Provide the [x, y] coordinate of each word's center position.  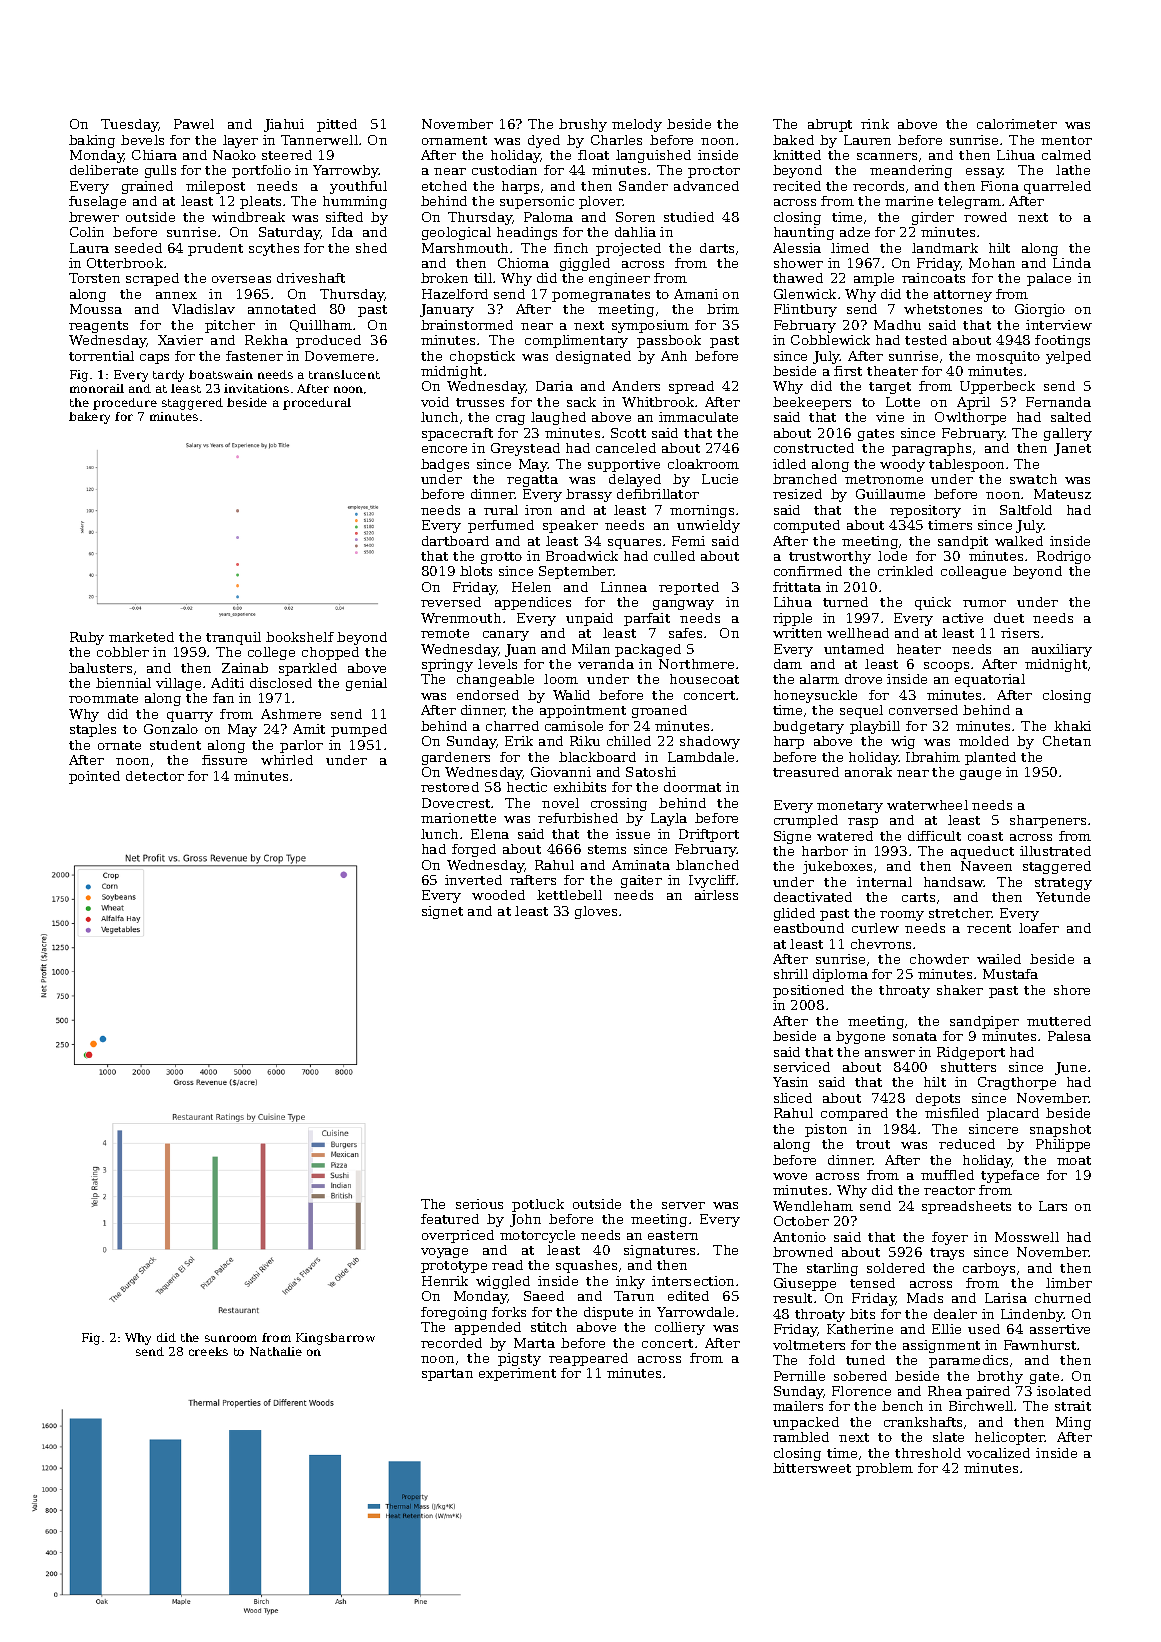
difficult [934, 836]
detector [155, 776]
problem [884, 1469]
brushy [583, 125]
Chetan [1067, 741]
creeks [208, 1351]
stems [607, 849]
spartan [447, 1375]
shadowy [710, 742]
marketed [141, 637]
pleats [260, 202]
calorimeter [1017, 124]
